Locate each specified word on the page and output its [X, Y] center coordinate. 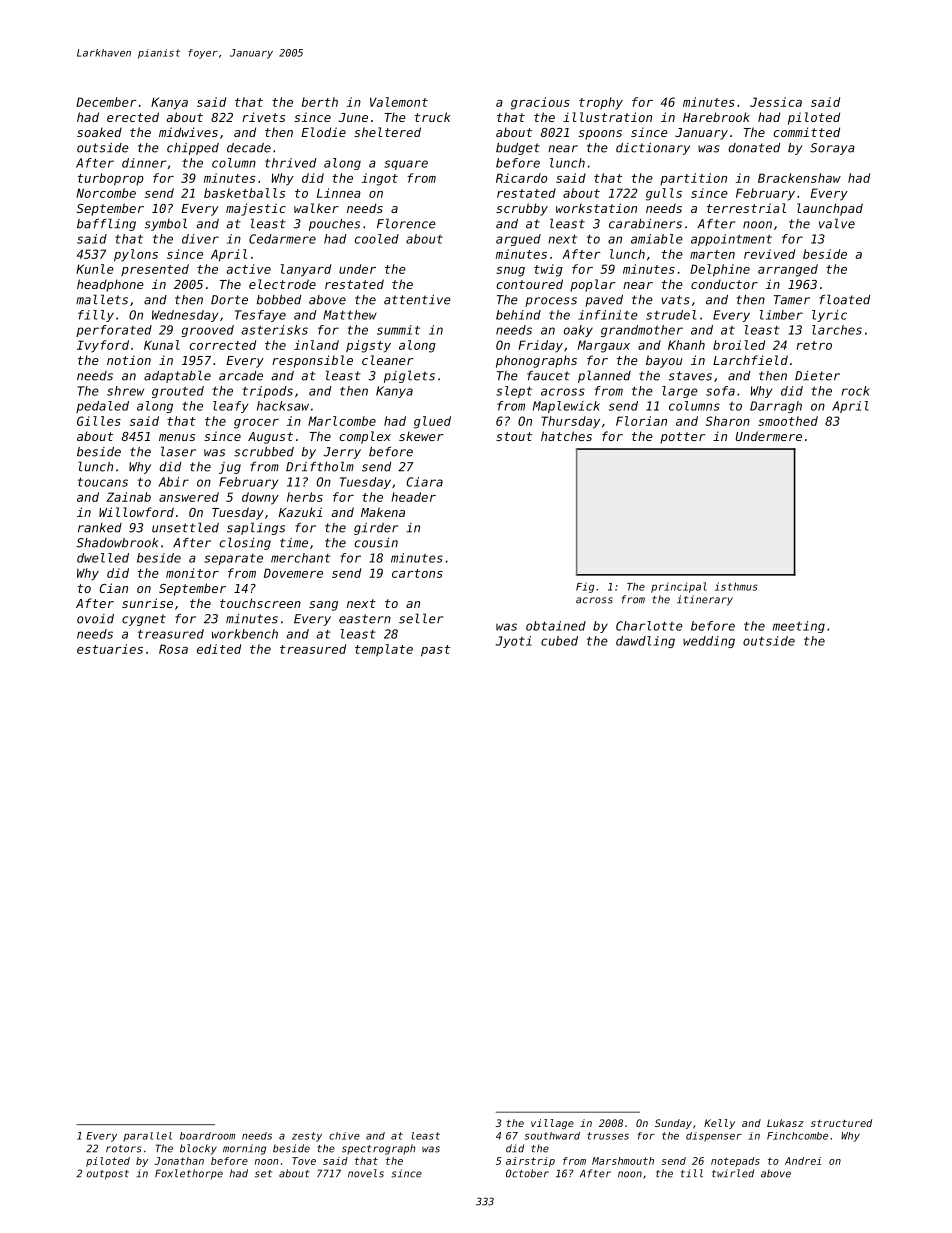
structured [841, 1123]
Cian [113, 588]
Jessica [776, 102]
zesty [307, 1137]
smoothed [788, 421]
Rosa [173, 649]
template [384, 650]
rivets [263, 117]
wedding [709, 642]
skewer [421, 436]
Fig [585, 587]
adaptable [177, 376]
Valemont [399, 102]
